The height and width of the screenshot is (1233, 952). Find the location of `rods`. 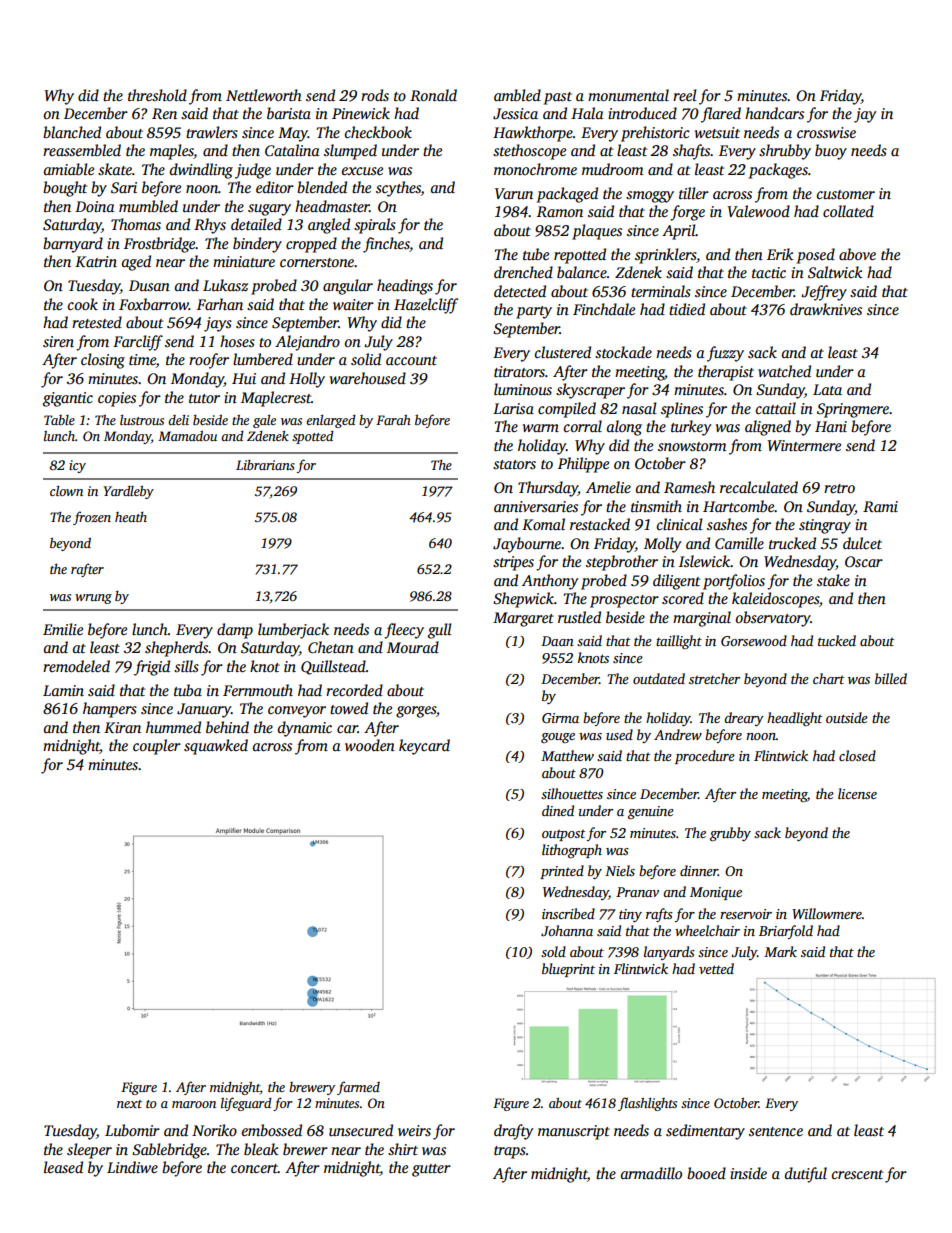

rods is located at coordinates (375, 95).
